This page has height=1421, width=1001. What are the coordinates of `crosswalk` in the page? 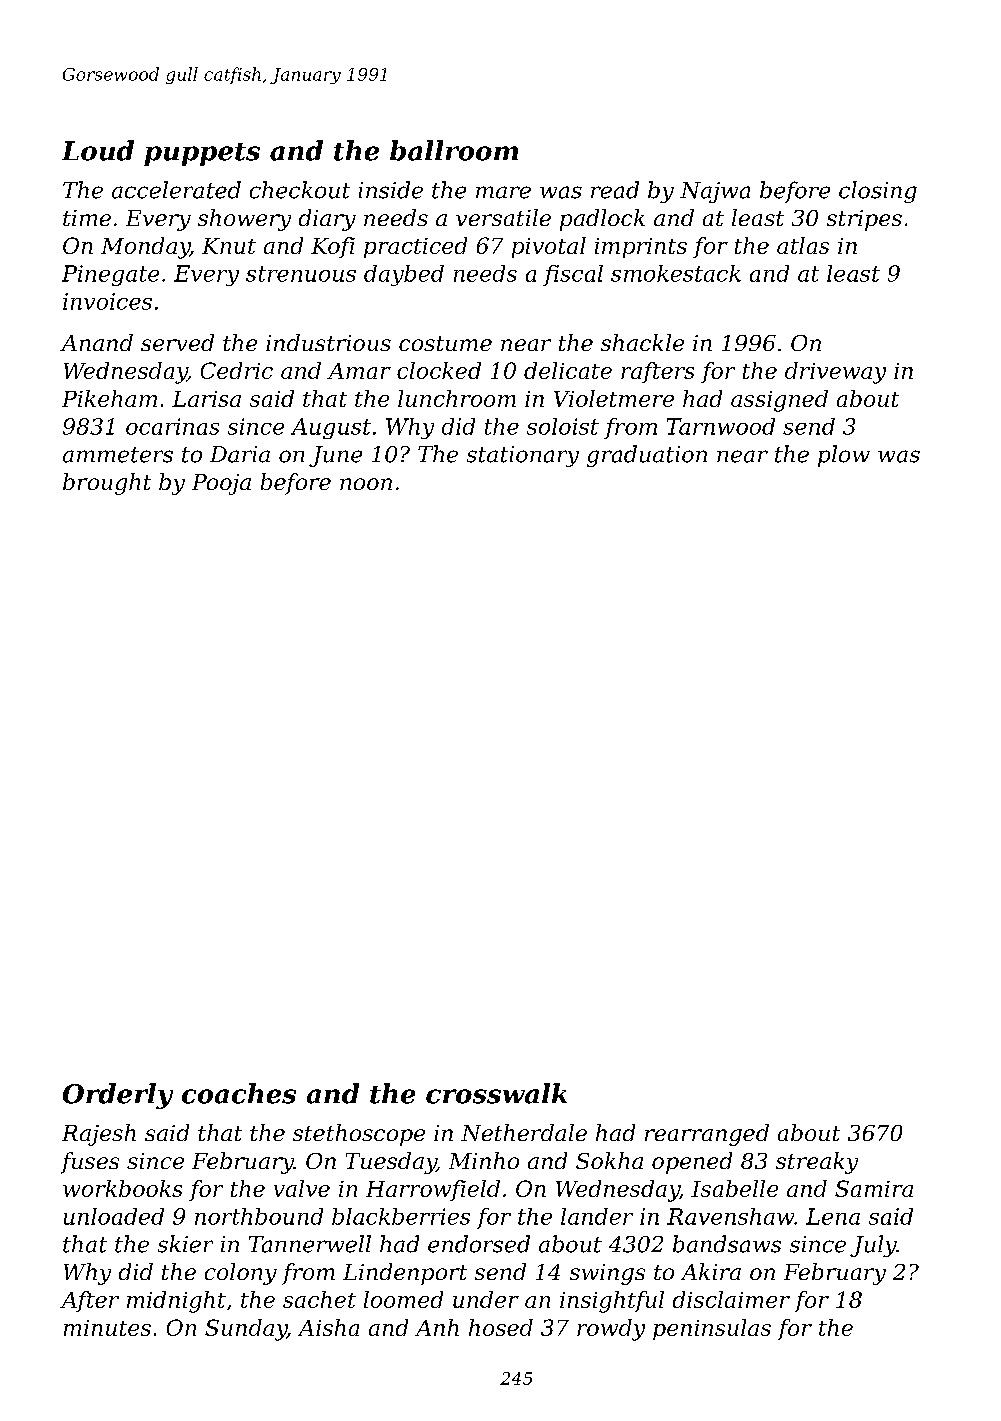 It's located at (496, 1093).
